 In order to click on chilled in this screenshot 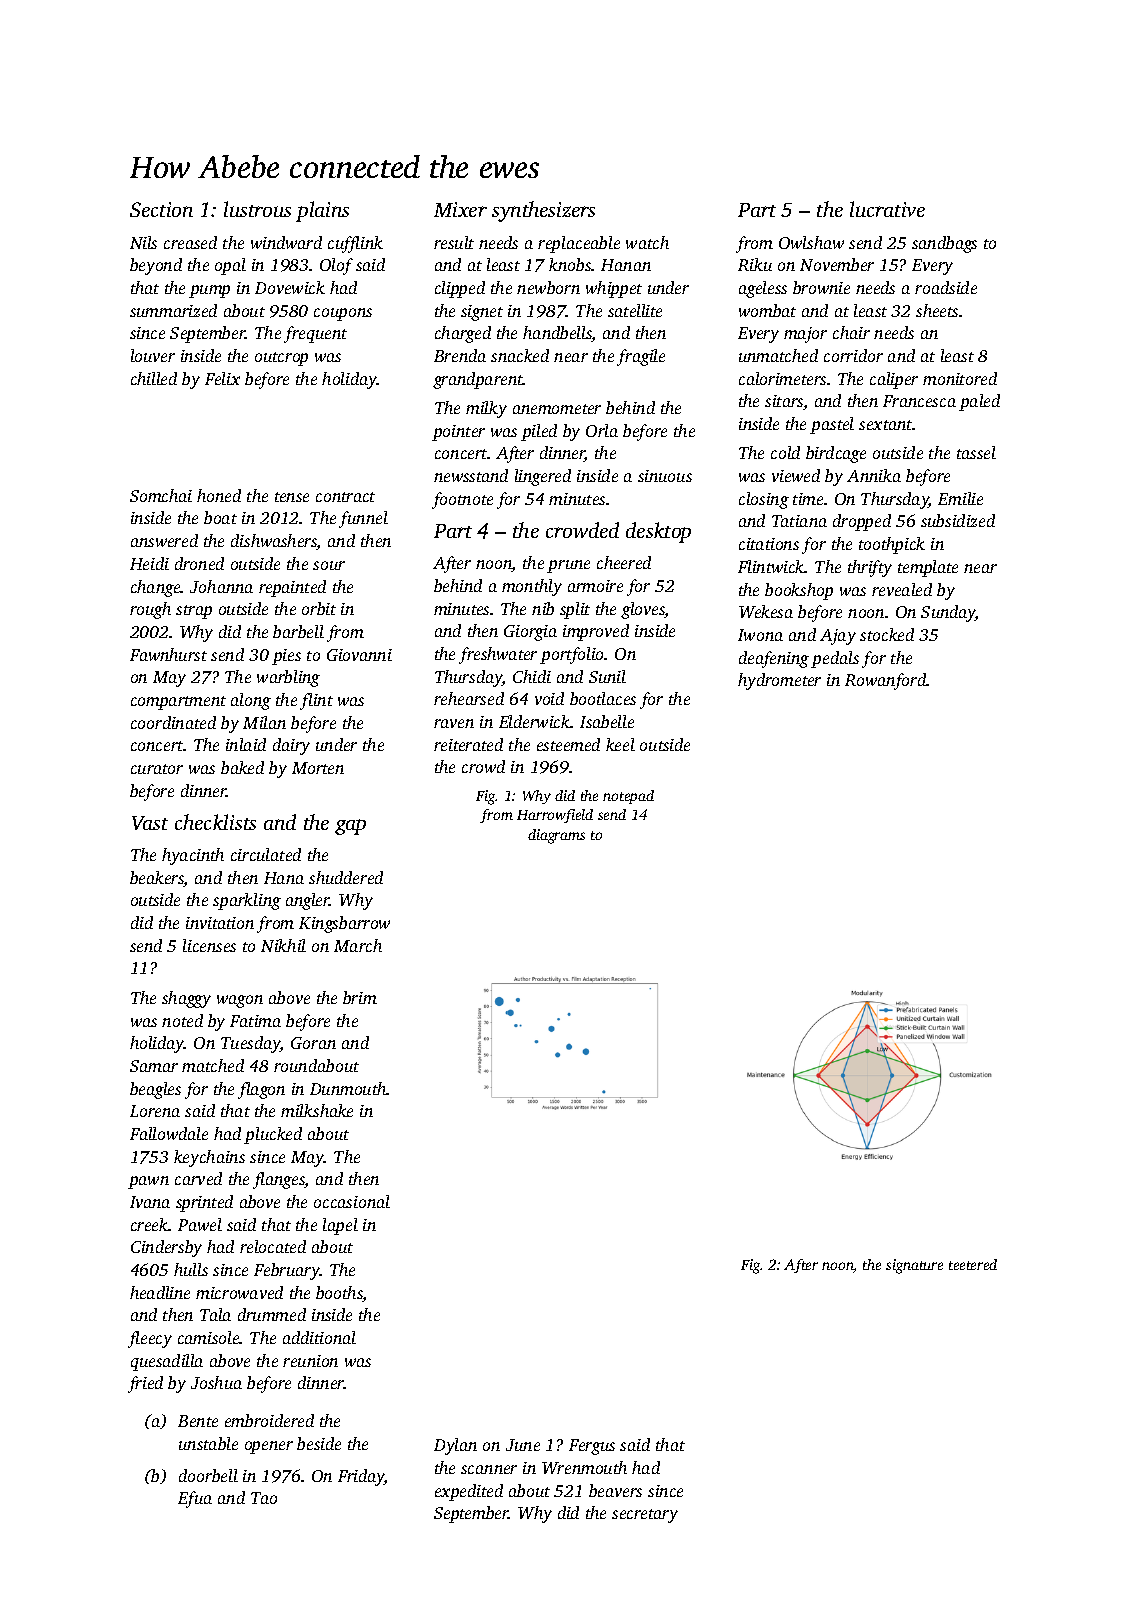, I will do `click(154, 378)`.
